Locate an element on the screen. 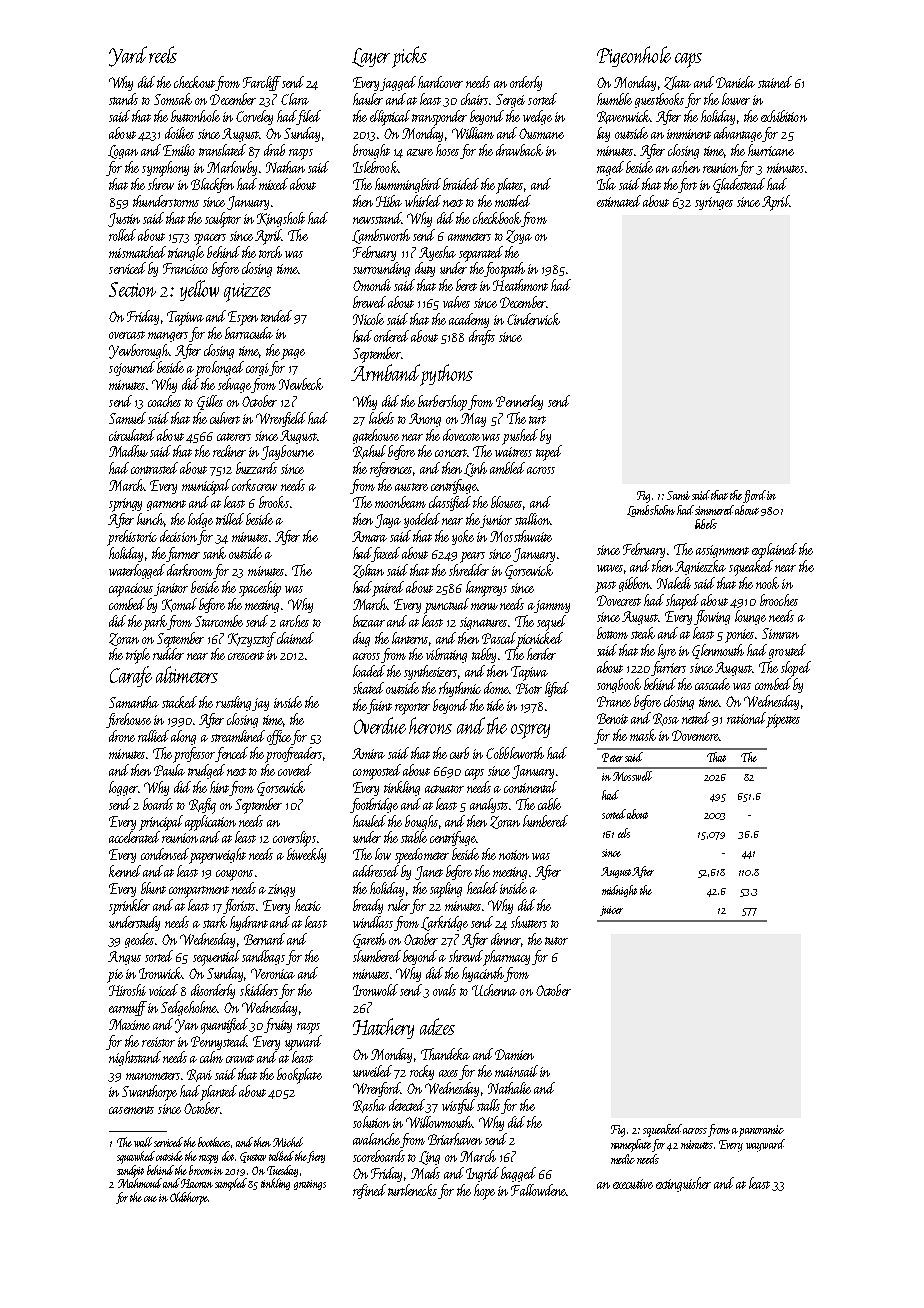 This screenshot has height=1308, width=924. midnight is located at coordinates (619, 891).
